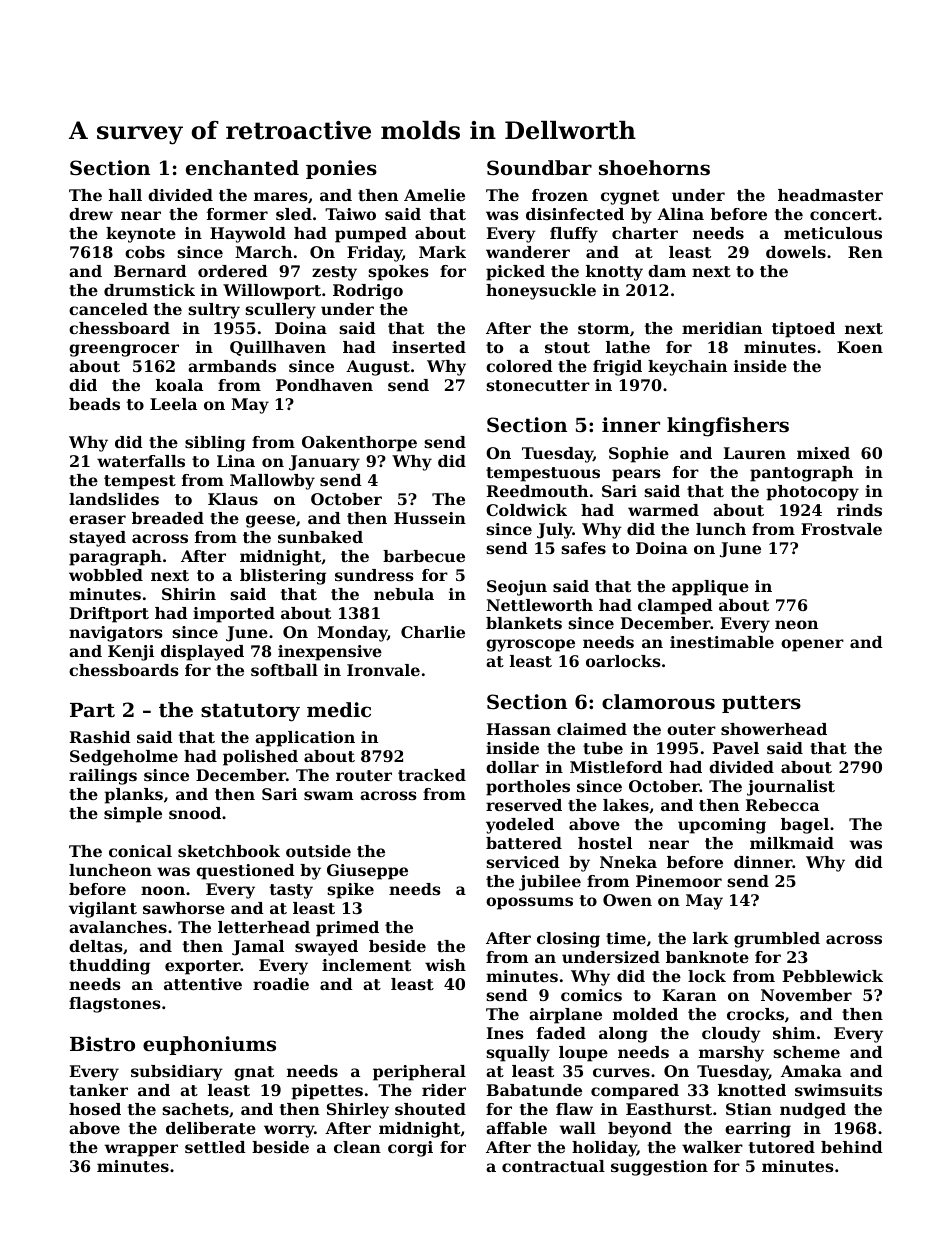 The height and width of the screenshot is (1233, 952). What do you see at coordinates (291, 891) in the screenshot?
I see `tasty` at bounding box center [291, 891].
